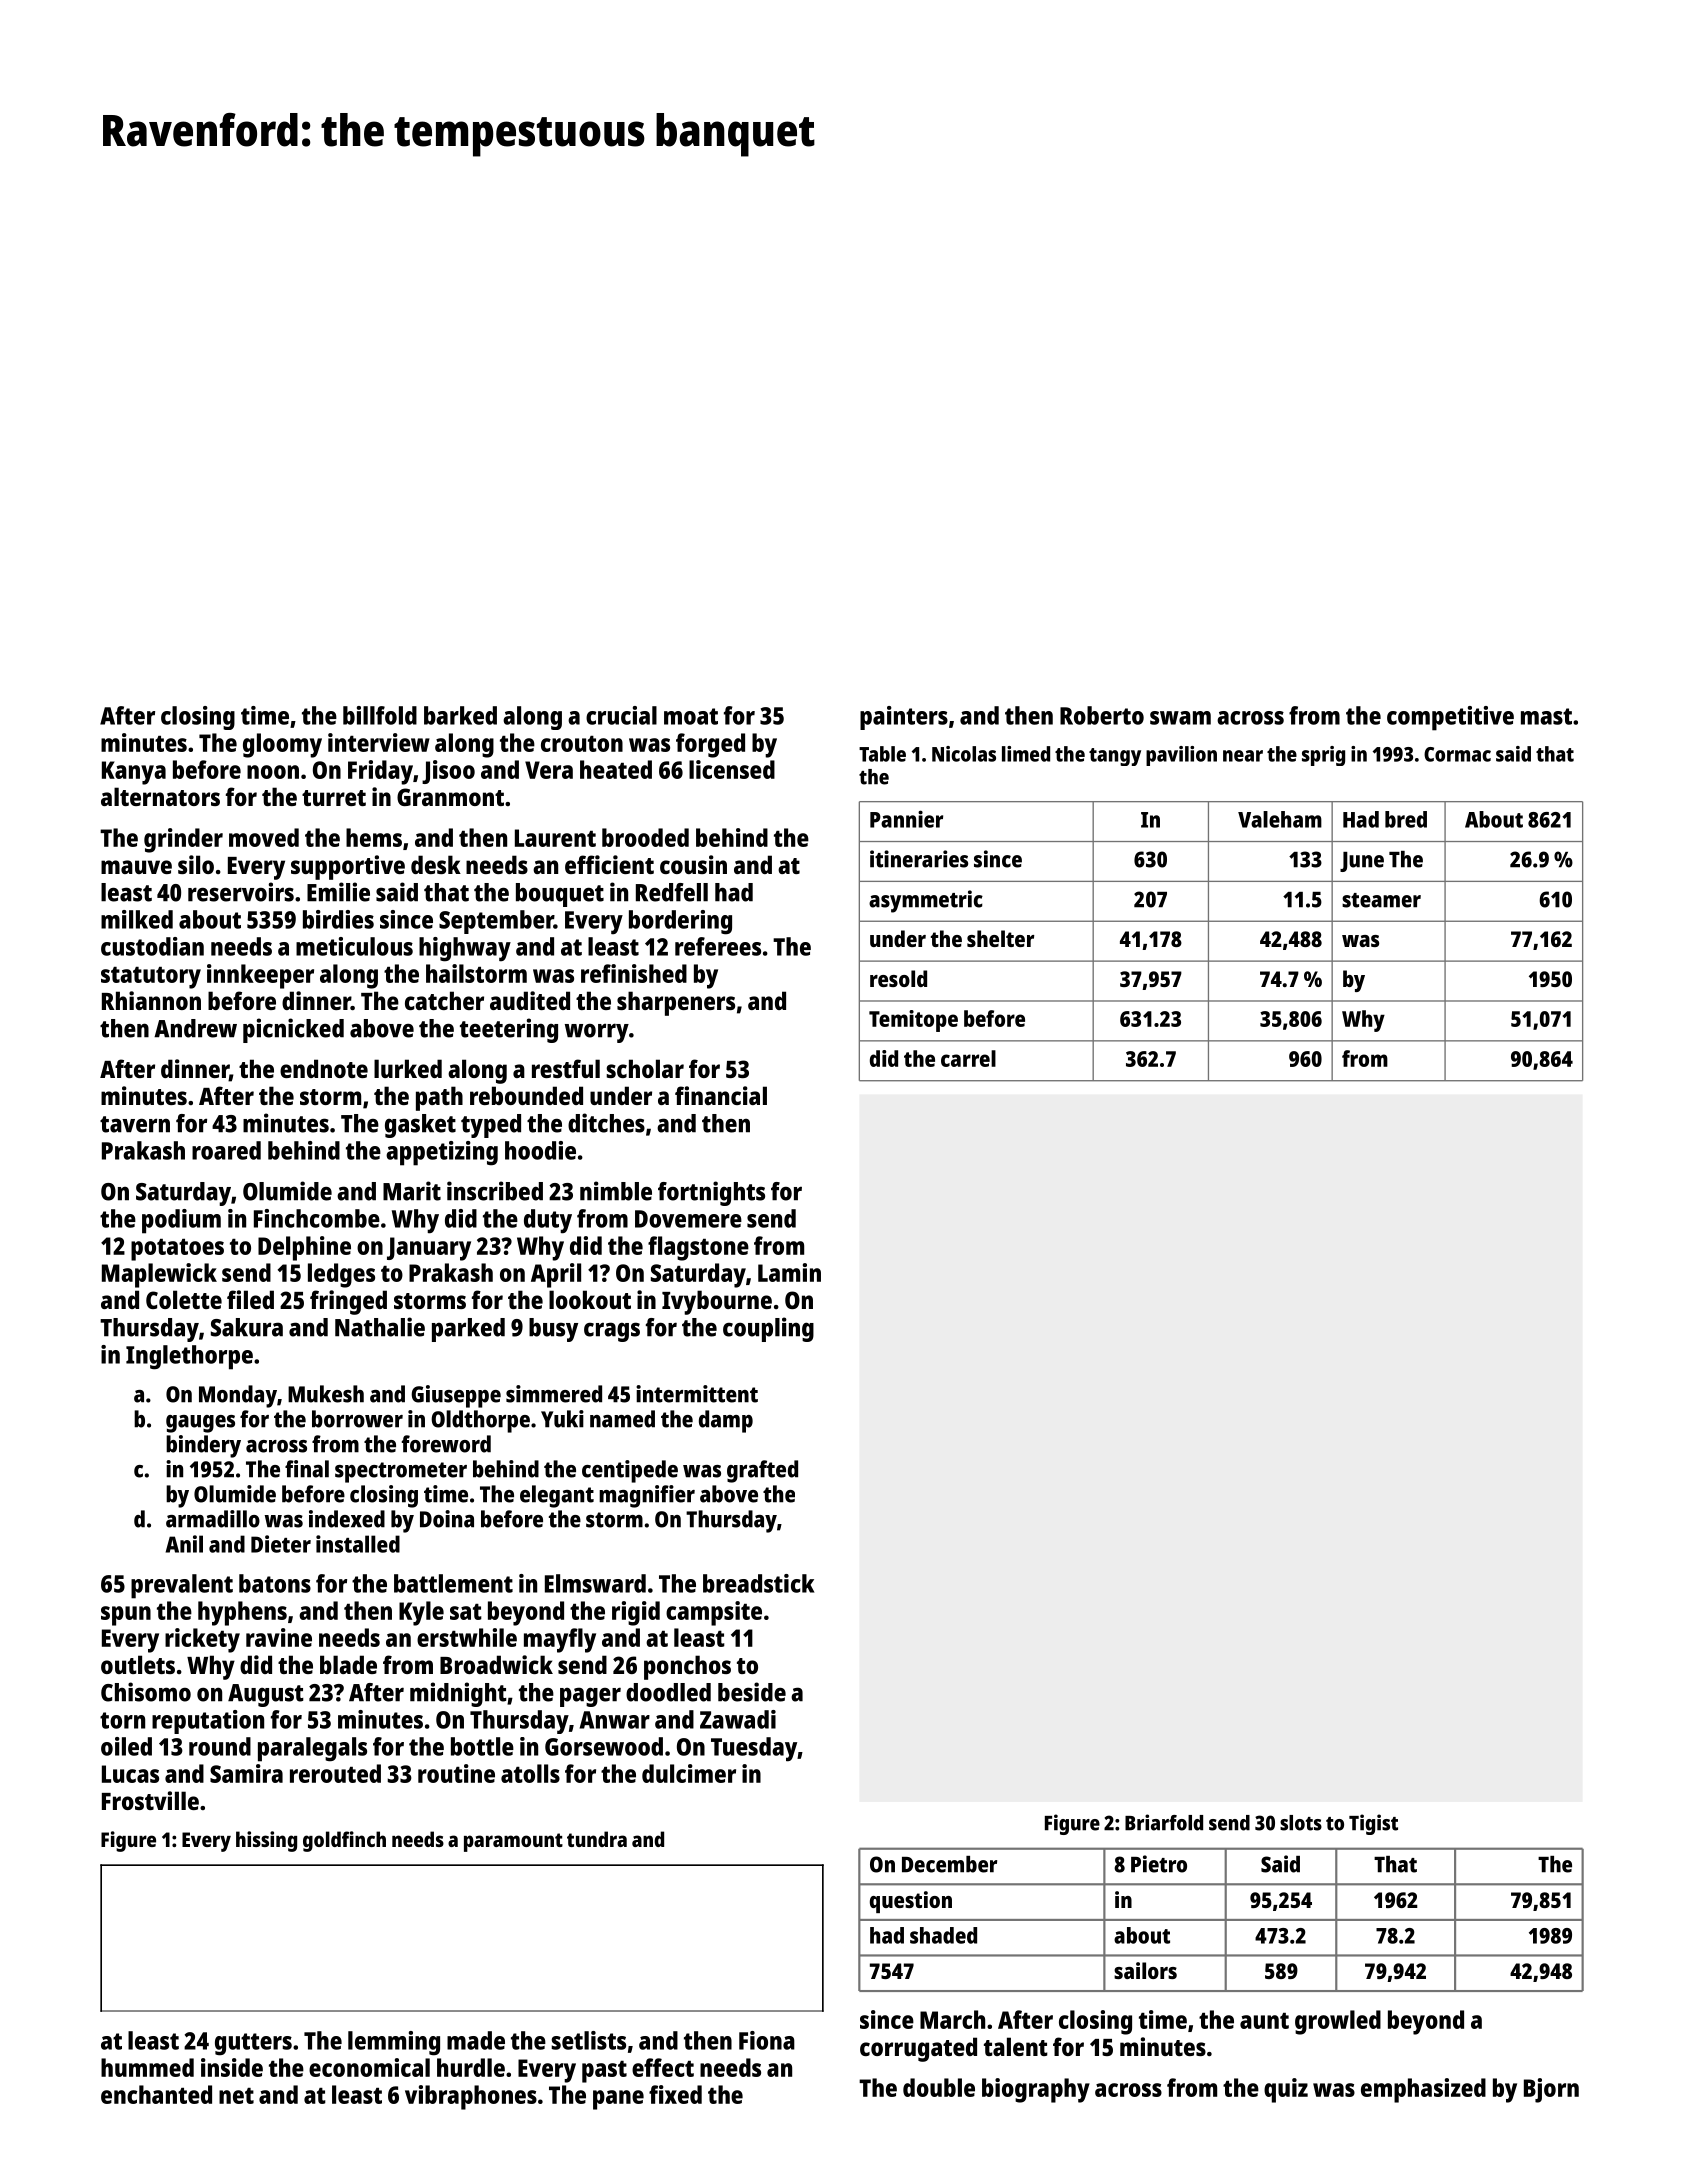  What do you see at coordinates (691, 716) in the image?
I see `moat` at bounding box center [691, 716].
